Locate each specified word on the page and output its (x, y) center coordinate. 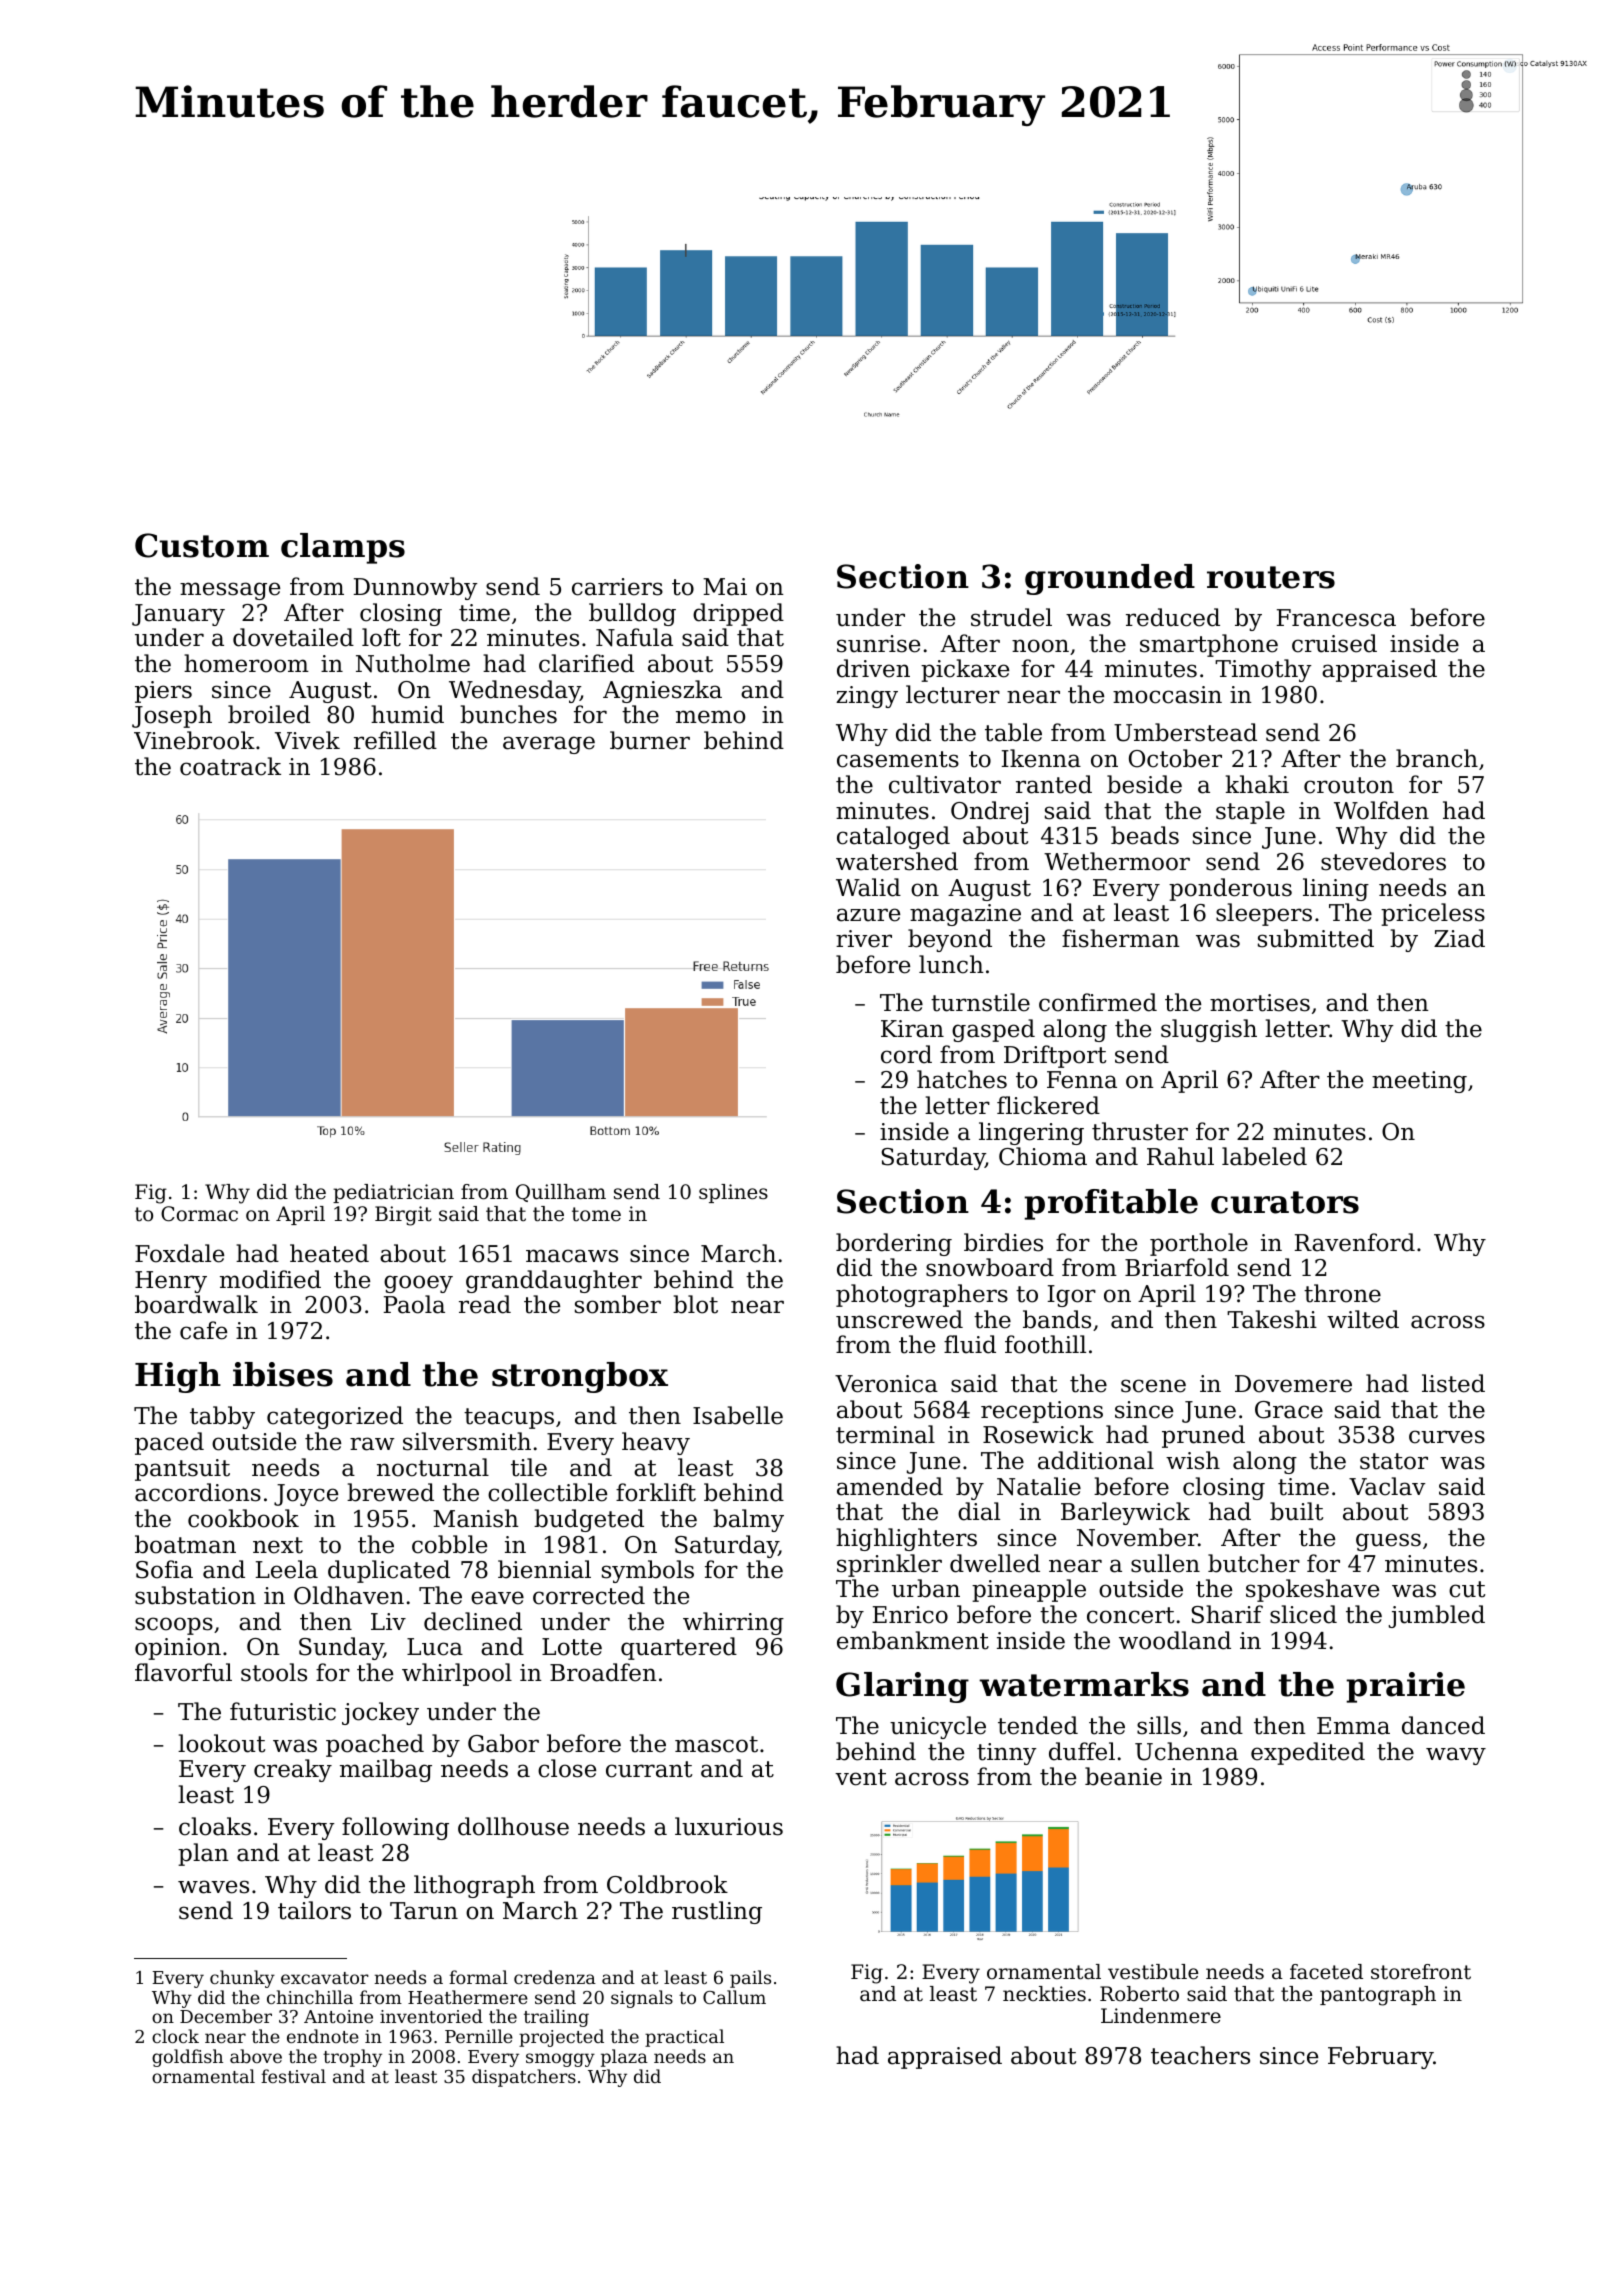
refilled (395, 740)
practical (684, 2038)
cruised (1334, 643)
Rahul (1180, 1156)
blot (695, 1304)
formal (478, 1977)
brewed (390, 1492)
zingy (867, 697)
